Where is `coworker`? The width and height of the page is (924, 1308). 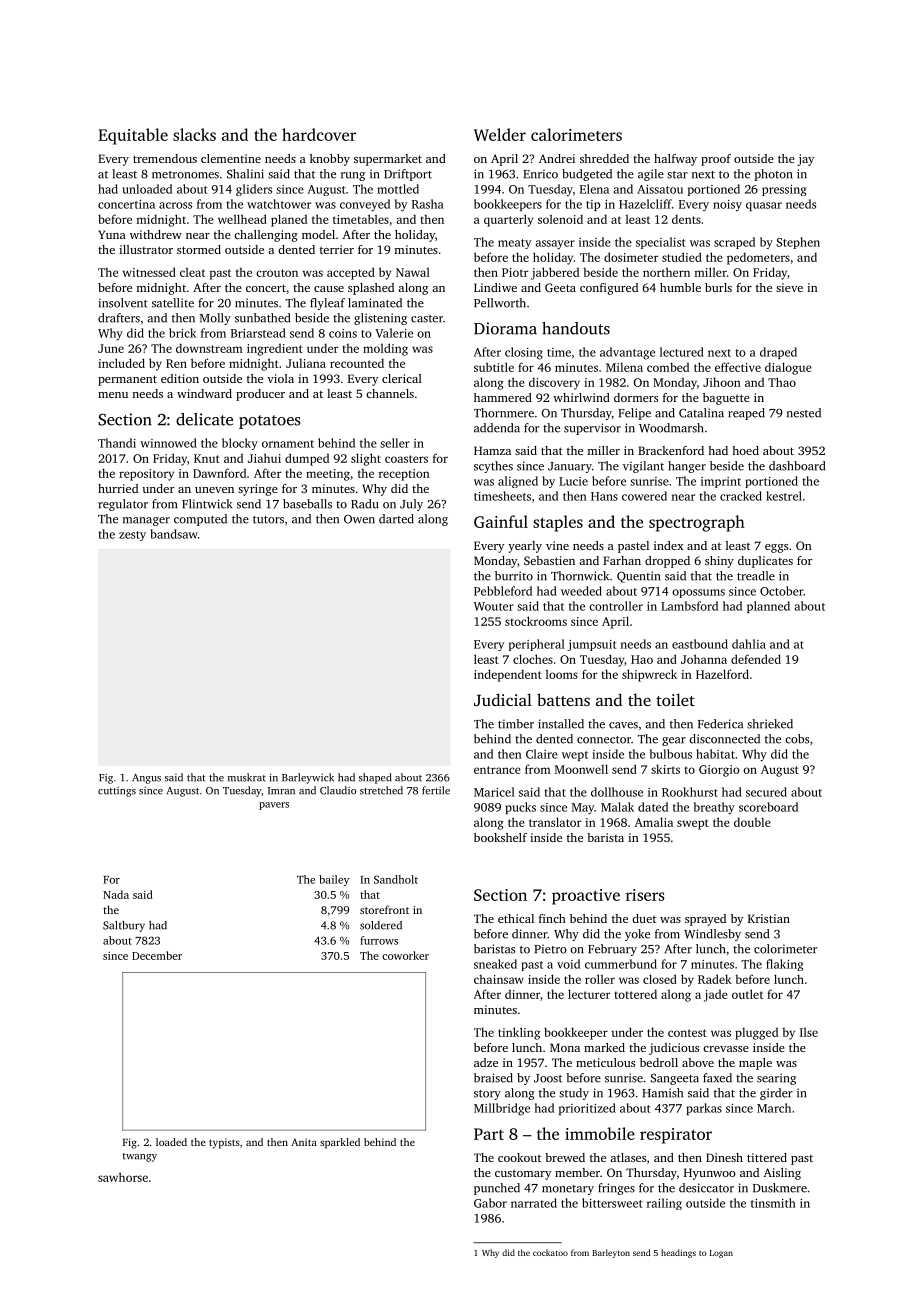 coworker is located at coordinates (405, 955).
